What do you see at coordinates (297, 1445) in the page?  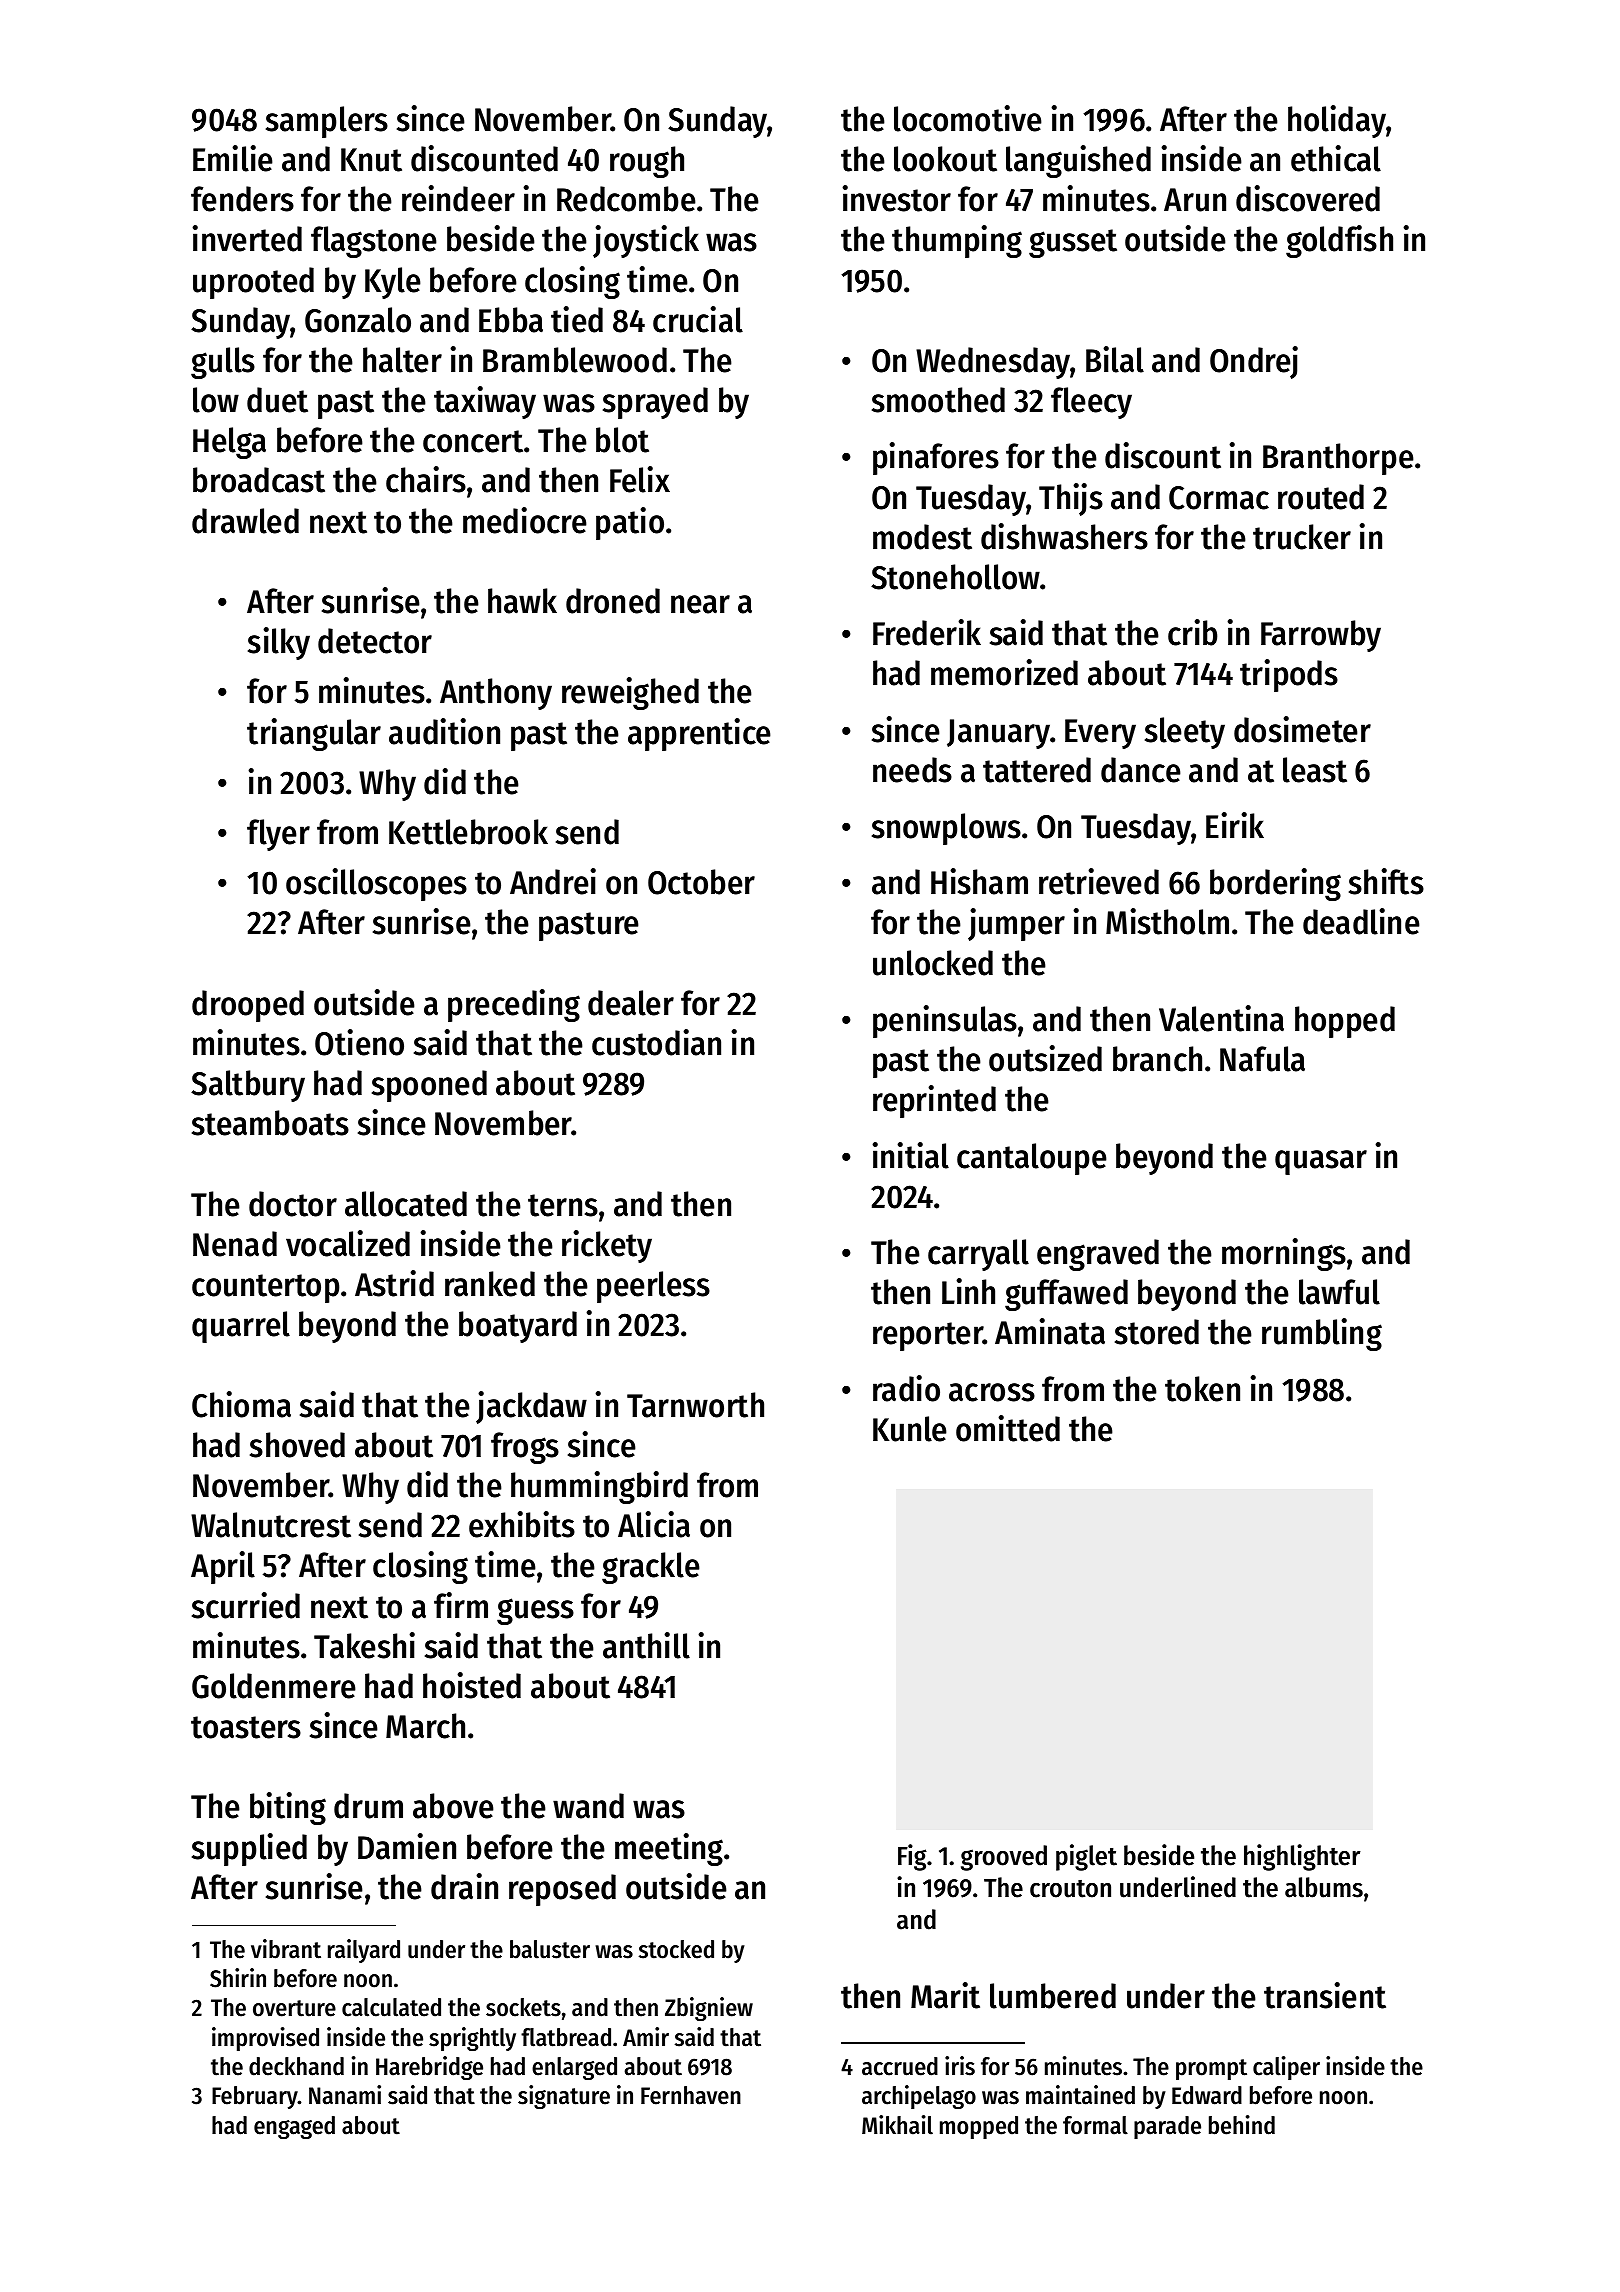 I see `shoved` at bounding box center [297, 1445].
